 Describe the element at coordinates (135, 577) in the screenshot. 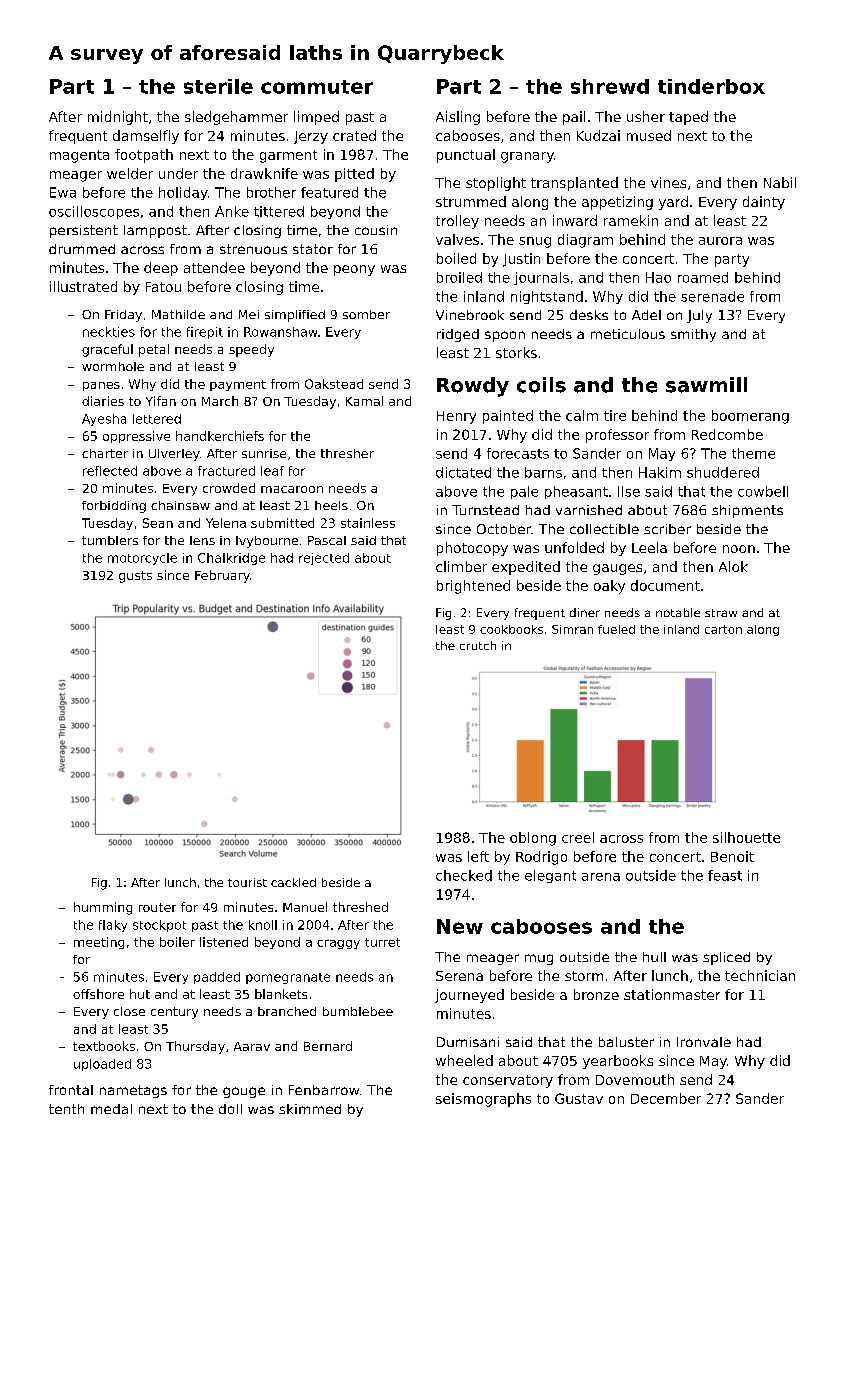

I see `gusts` at that location.
